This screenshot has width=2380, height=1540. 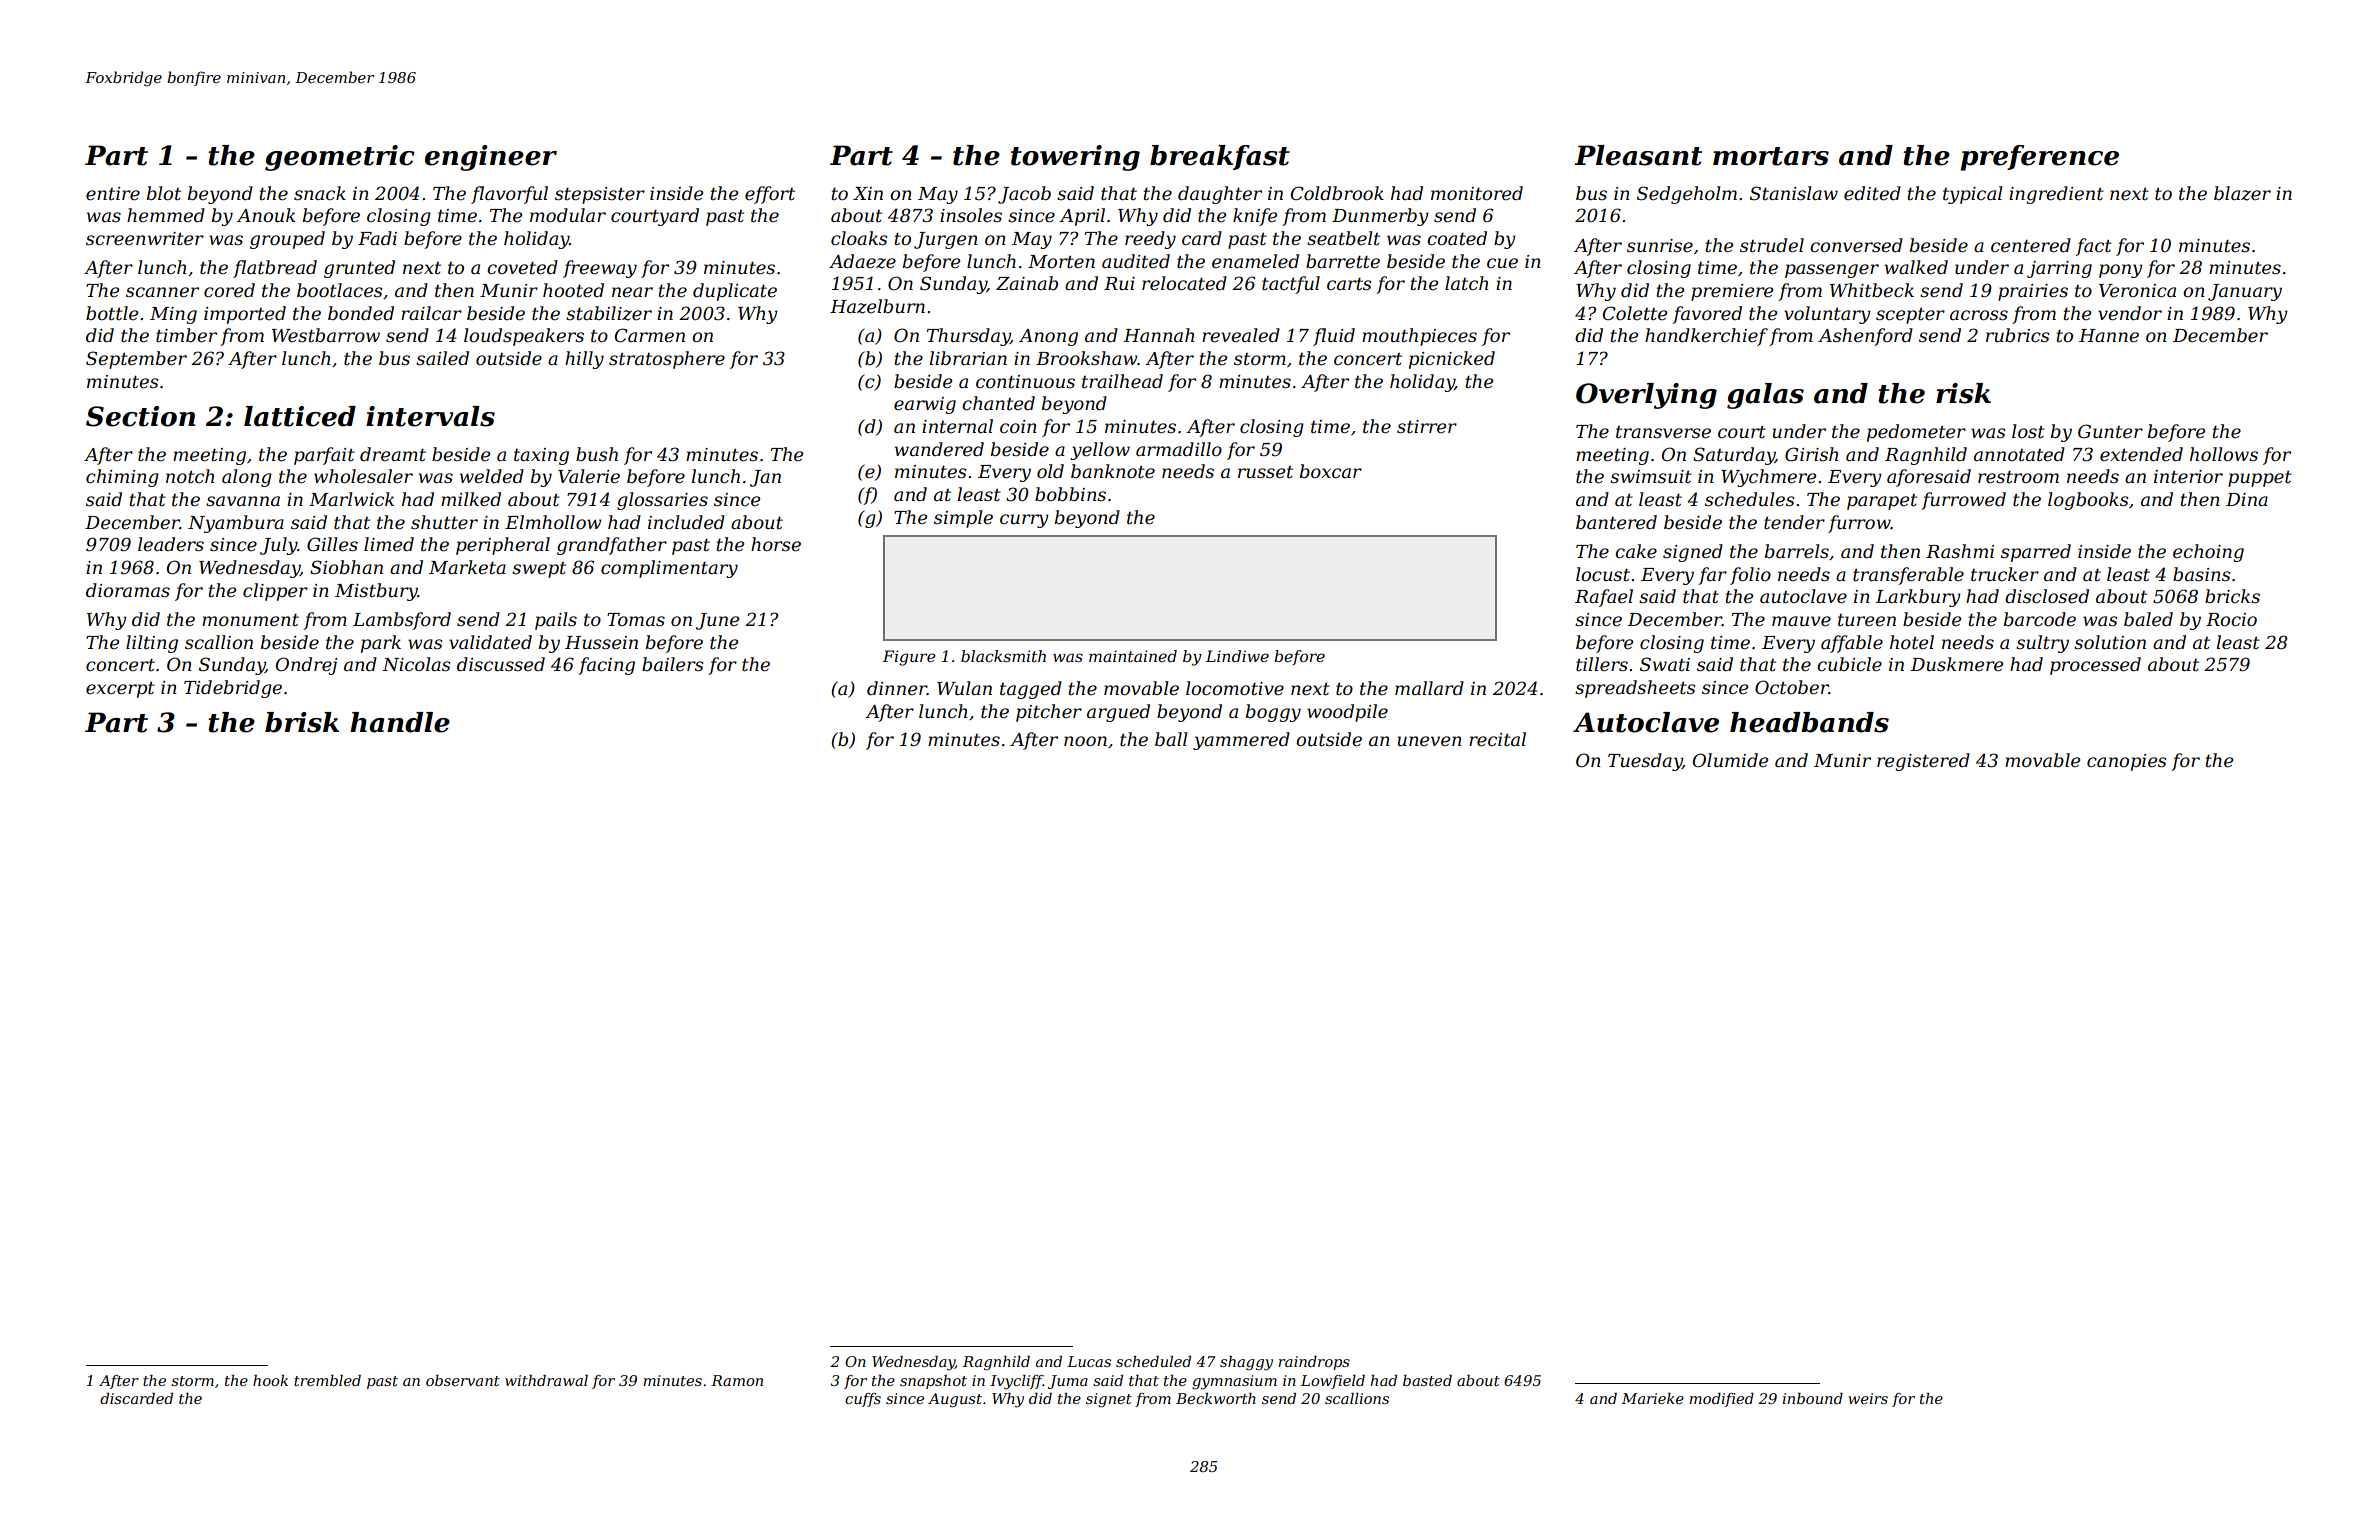 I want to click on stepsister, so click(x=600, y=195).
